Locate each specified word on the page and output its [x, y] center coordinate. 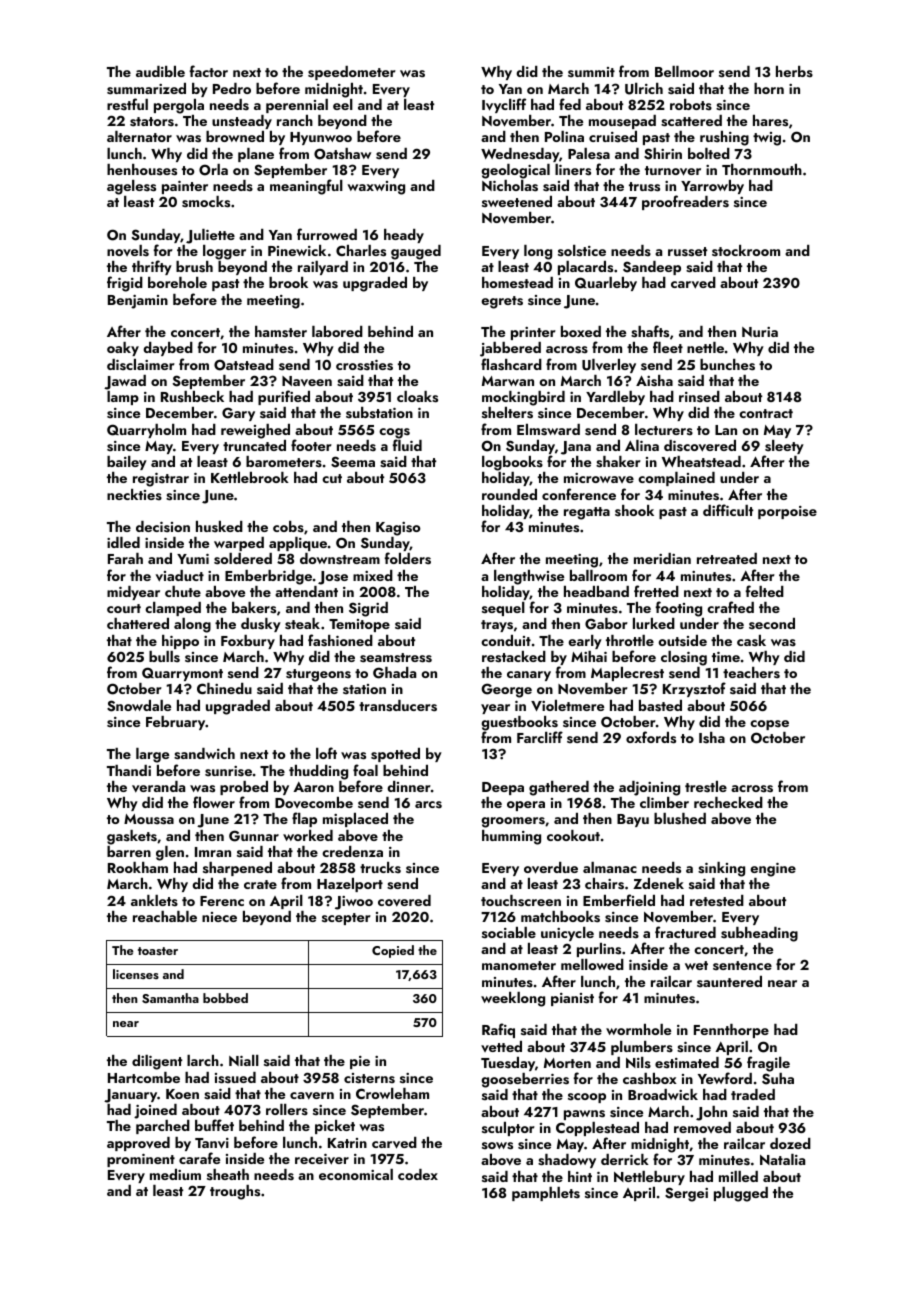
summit [591, 72]
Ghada [394, 673]
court [124, 608]
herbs [794, 71]
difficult [728, 510]
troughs [235, 1192]
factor [208, 71]
